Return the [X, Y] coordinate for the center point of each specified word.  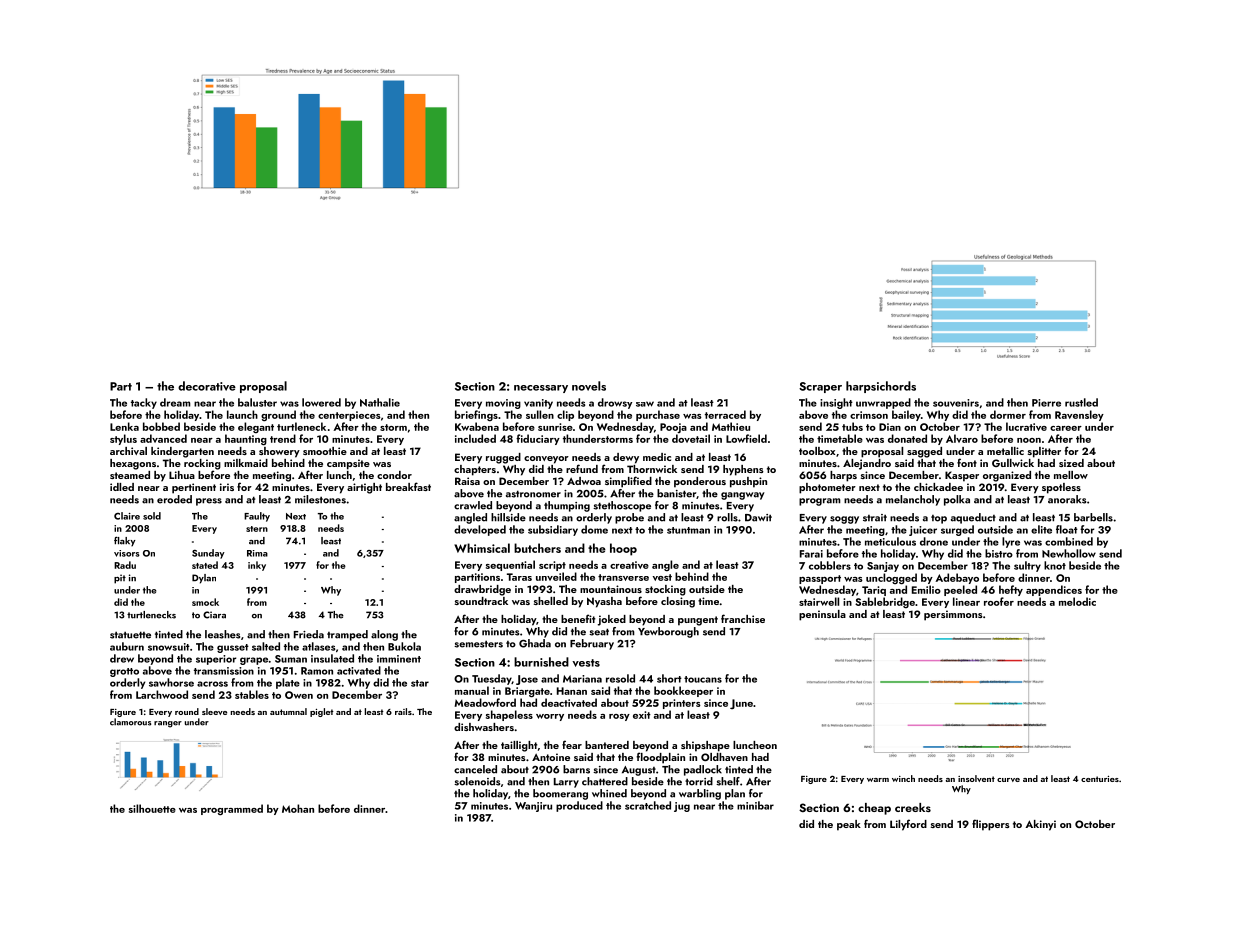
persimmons [953, 615]
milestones [320, 499]
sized [1071, 463]
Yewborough [668, 632]
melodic [1077, 601]
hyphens [743, 470]
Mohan [298, 808]
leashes [222, 634]
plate [288, 683]
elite [1041, 529]
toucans [703, 679]
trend [283, 438]
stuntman [688, 530]
